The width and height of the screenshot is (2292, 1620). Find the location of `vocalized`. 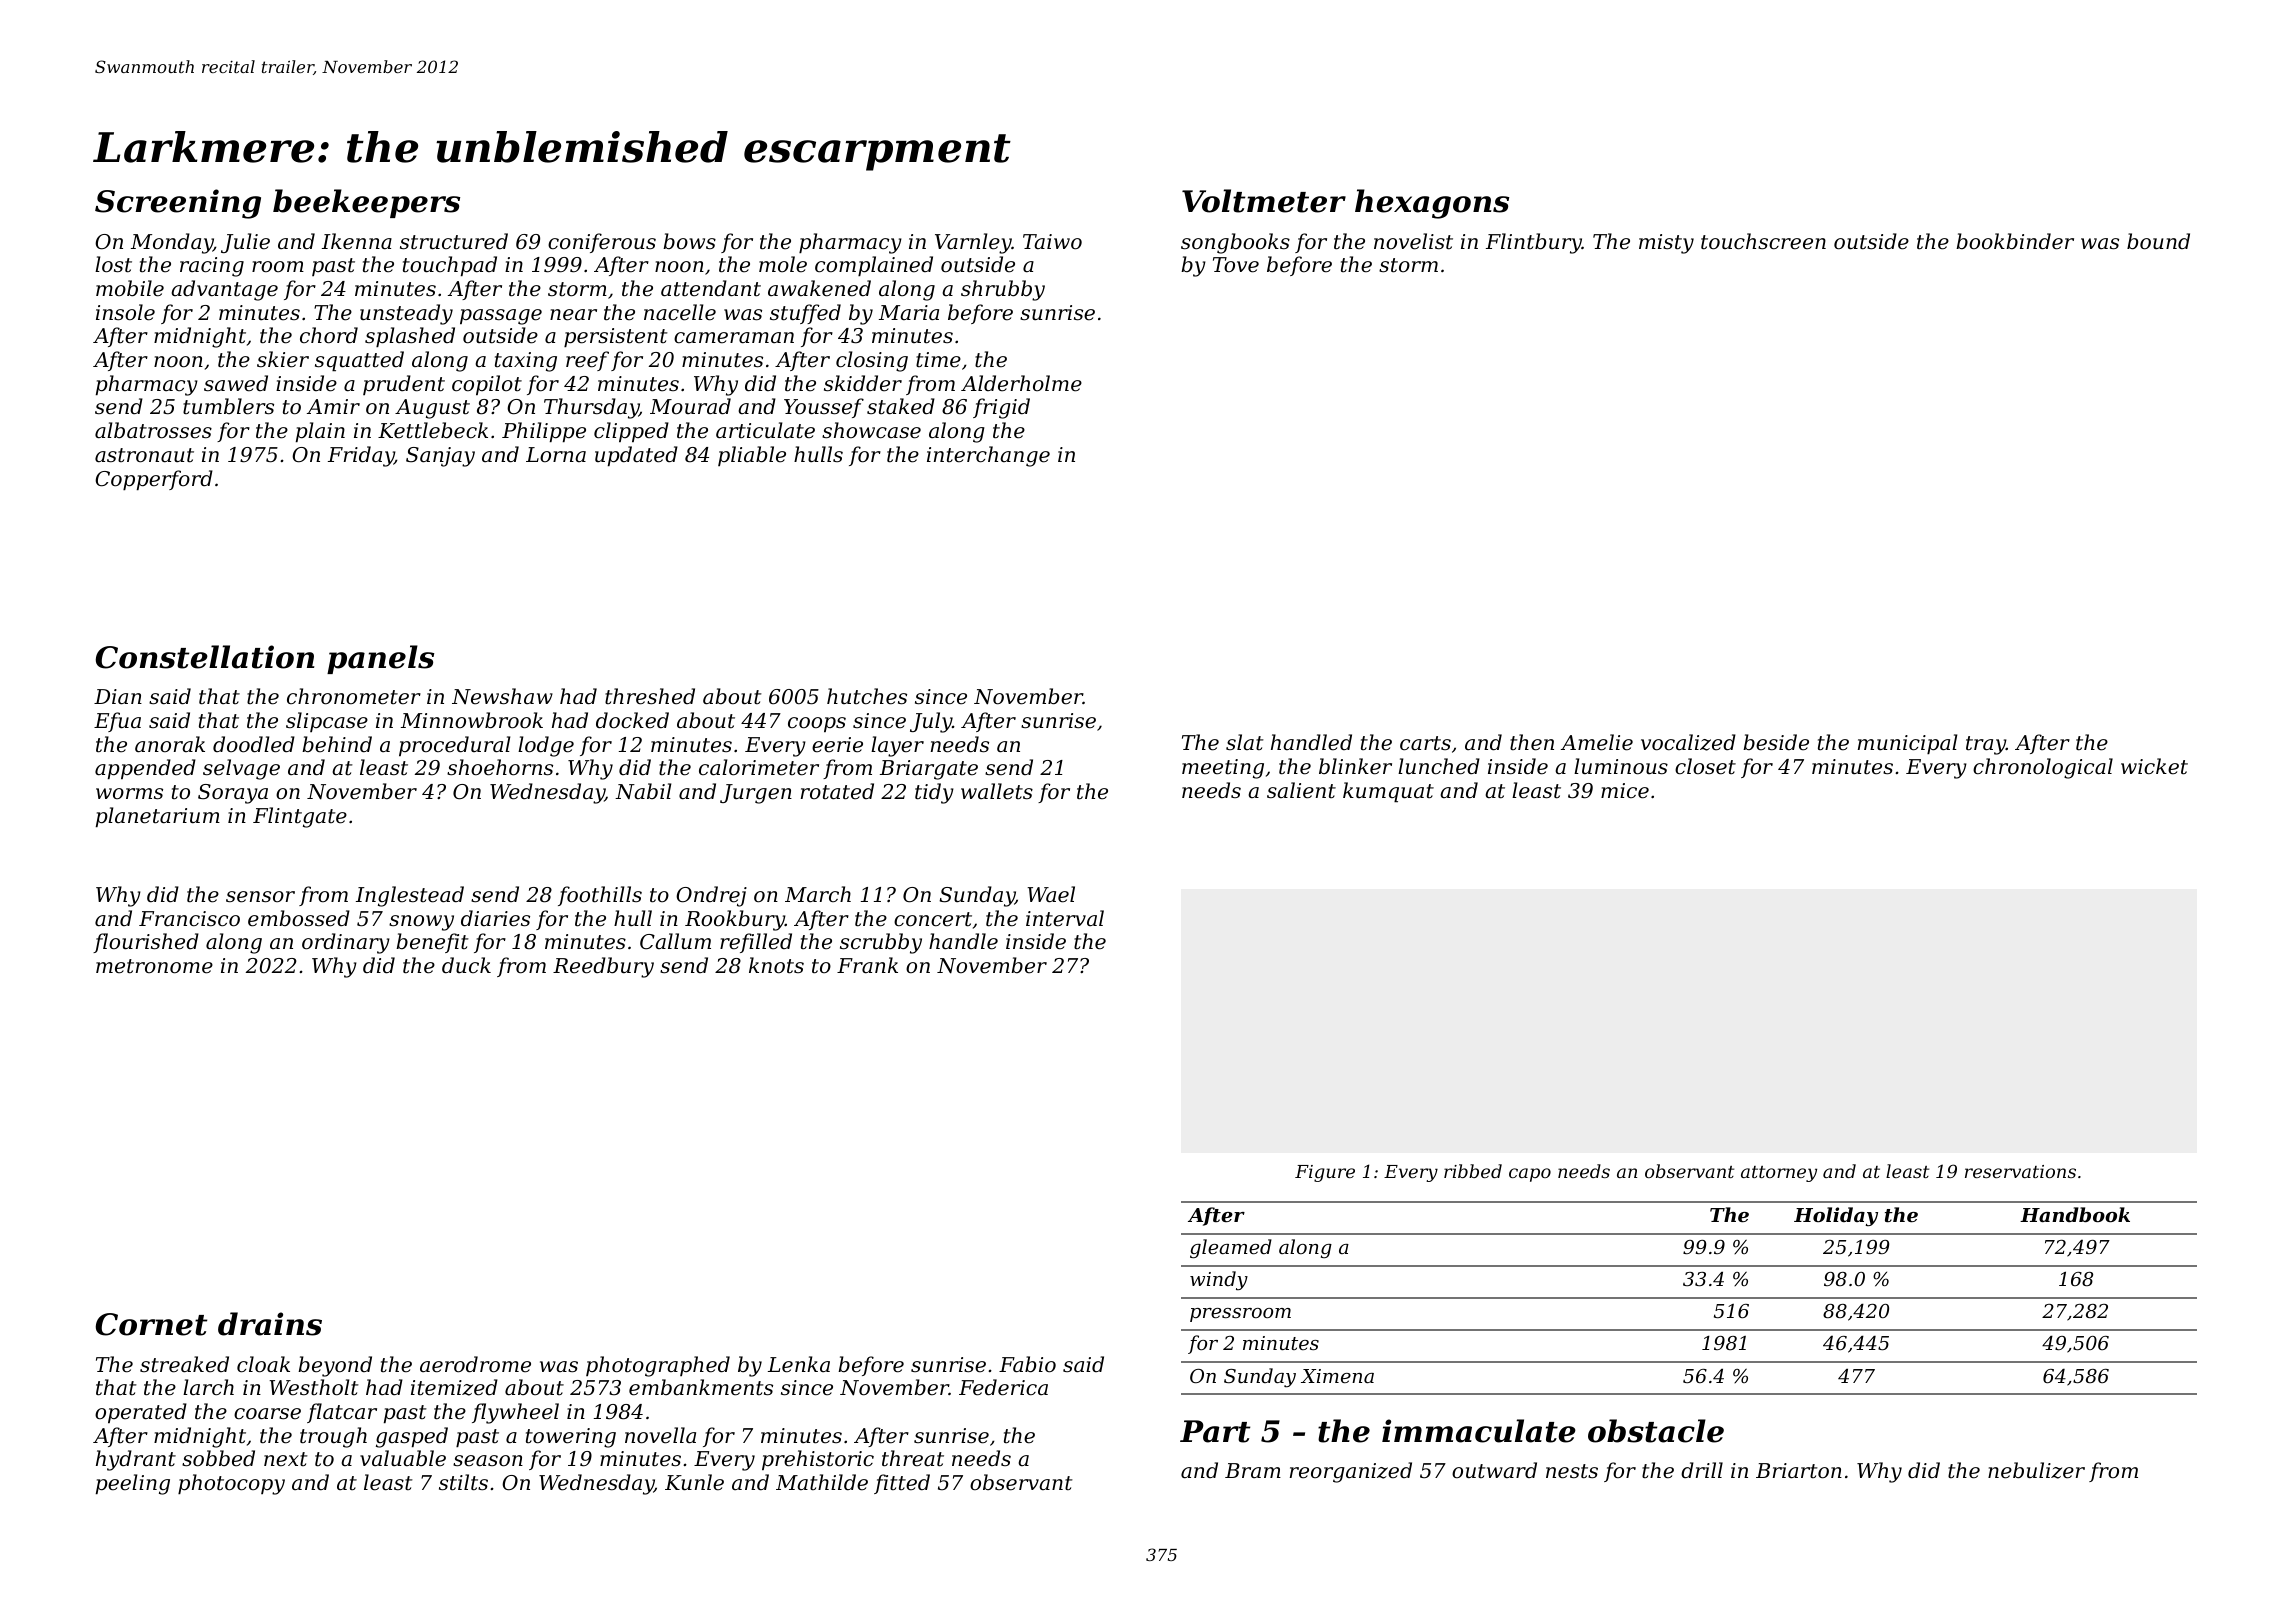

vocalized is located at coordinates (1688, 742).
